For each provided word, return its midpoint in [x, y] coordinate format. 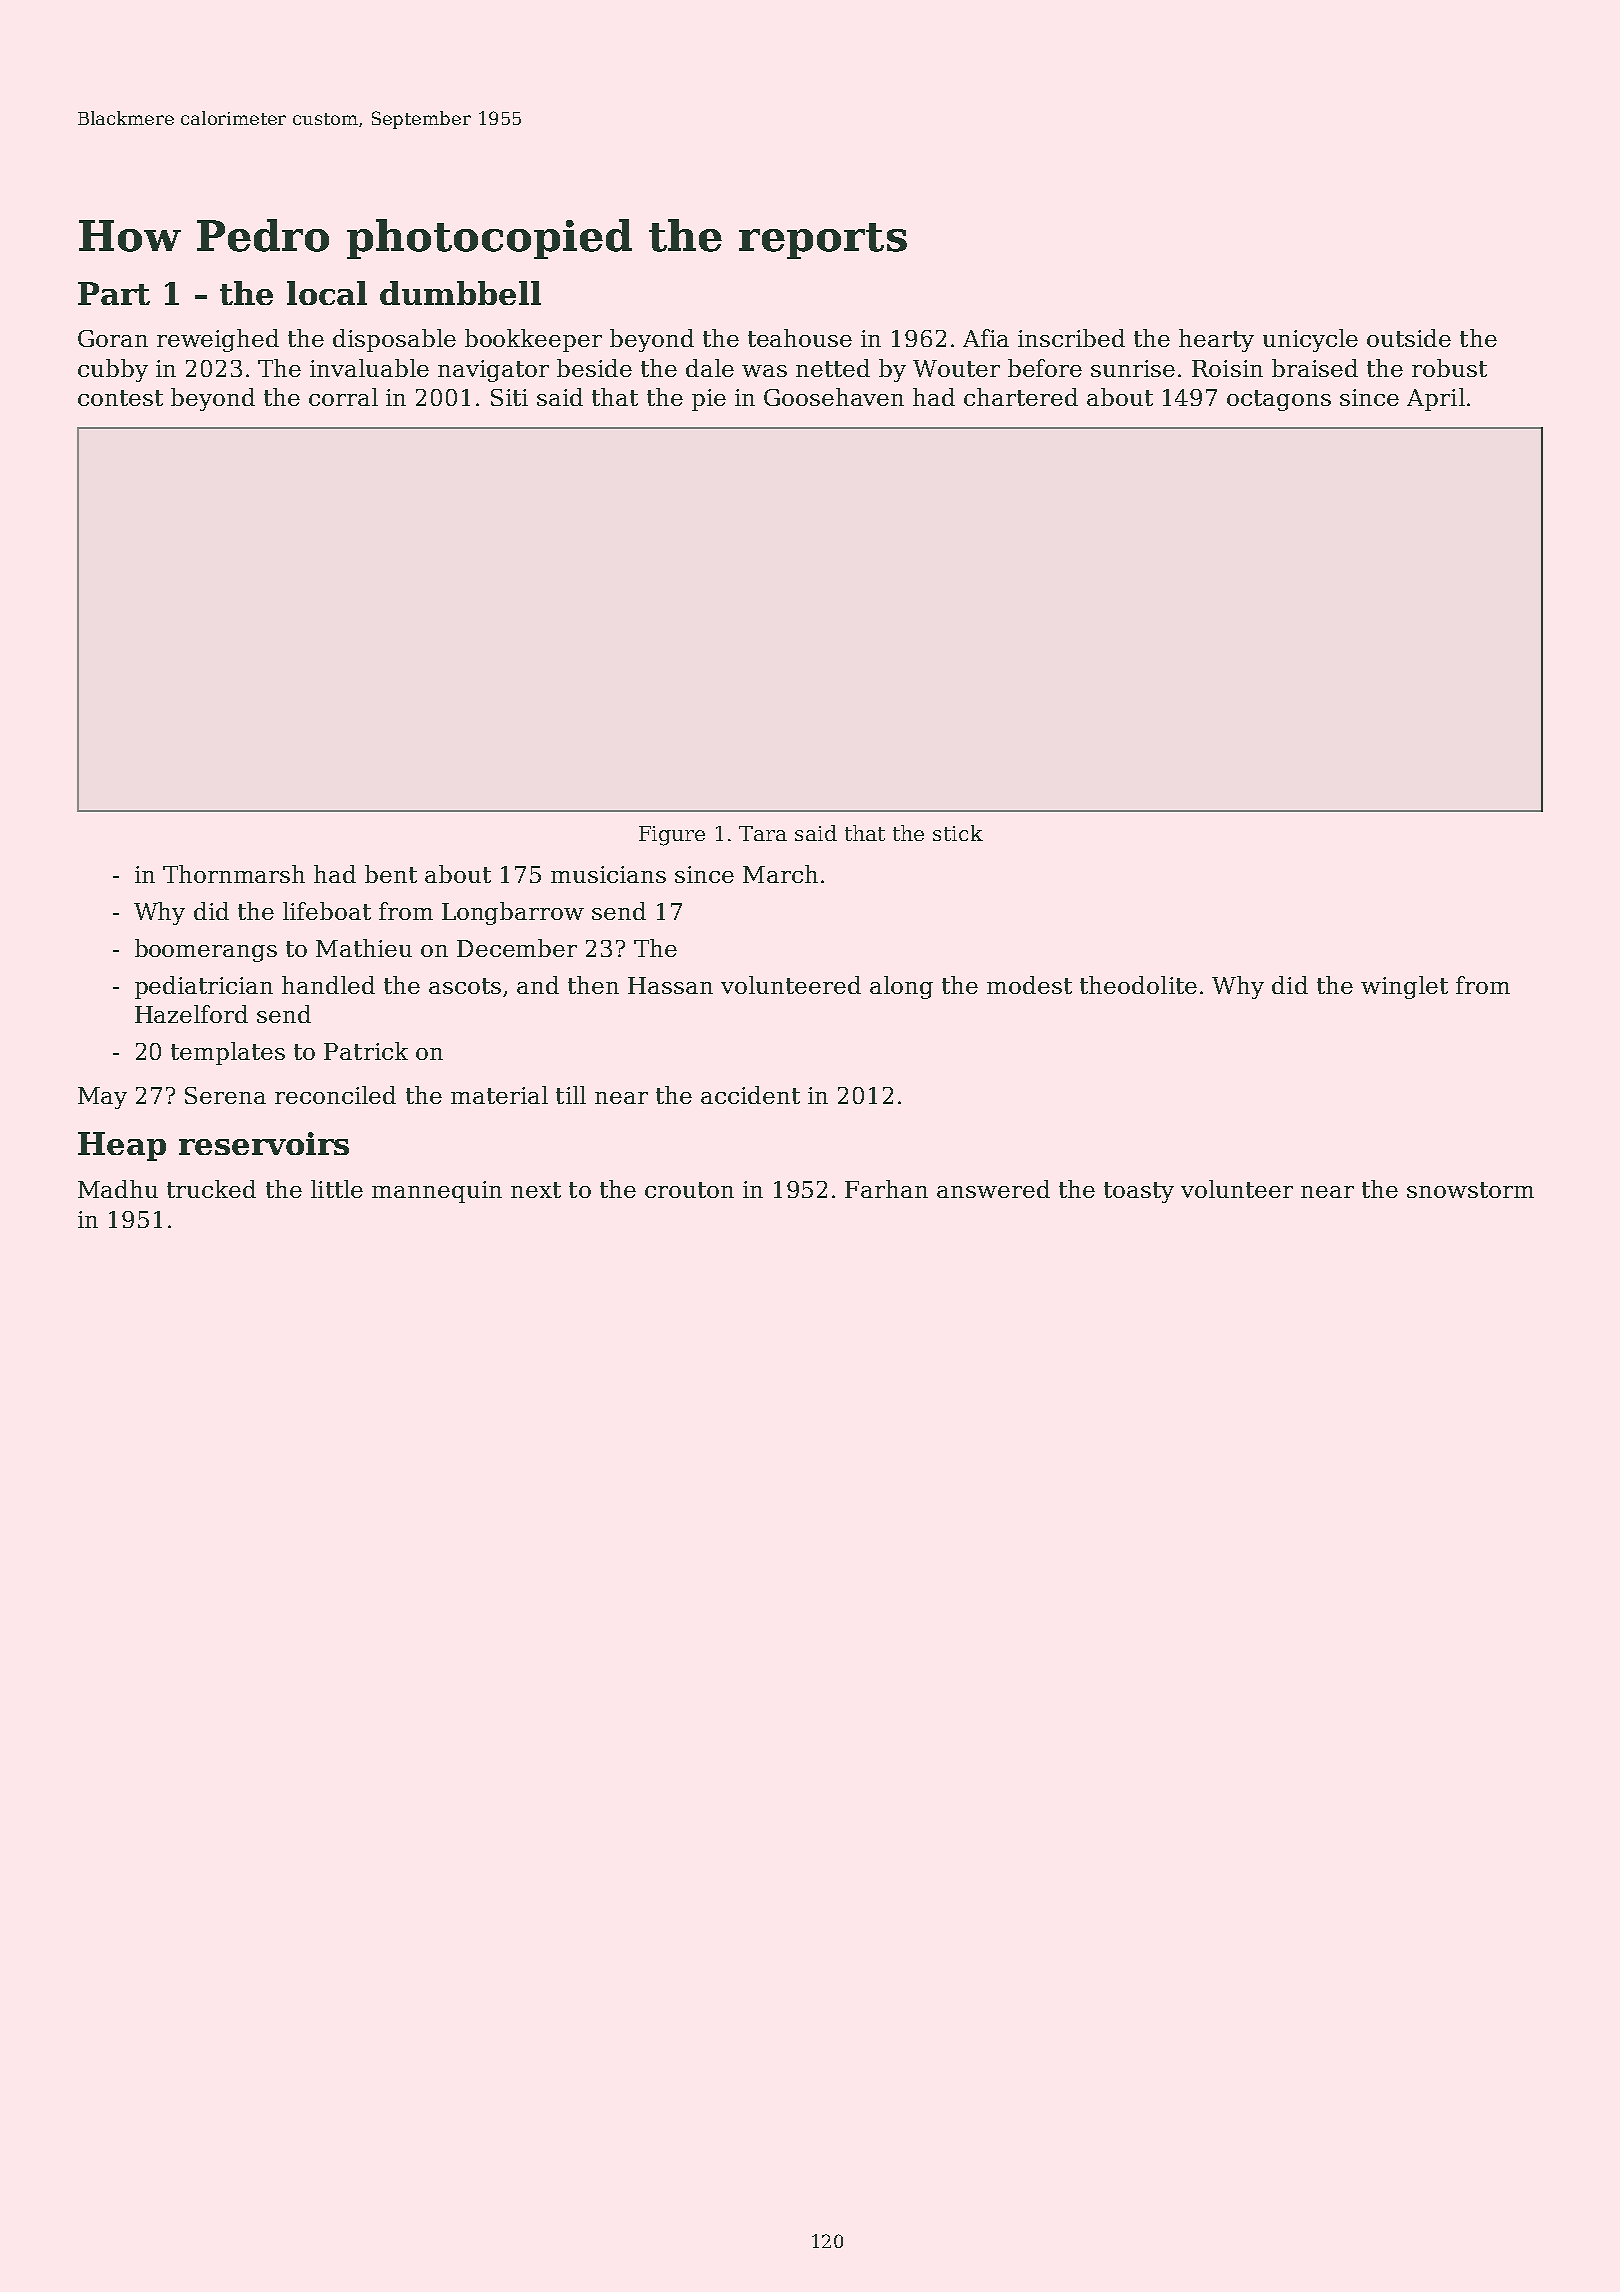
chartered [1021, 397]
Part [114, 293]
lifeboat [327, 911]
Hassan [670, 985]
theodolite [1138, 985]
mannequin [437, 1192]
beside [594, 368]
